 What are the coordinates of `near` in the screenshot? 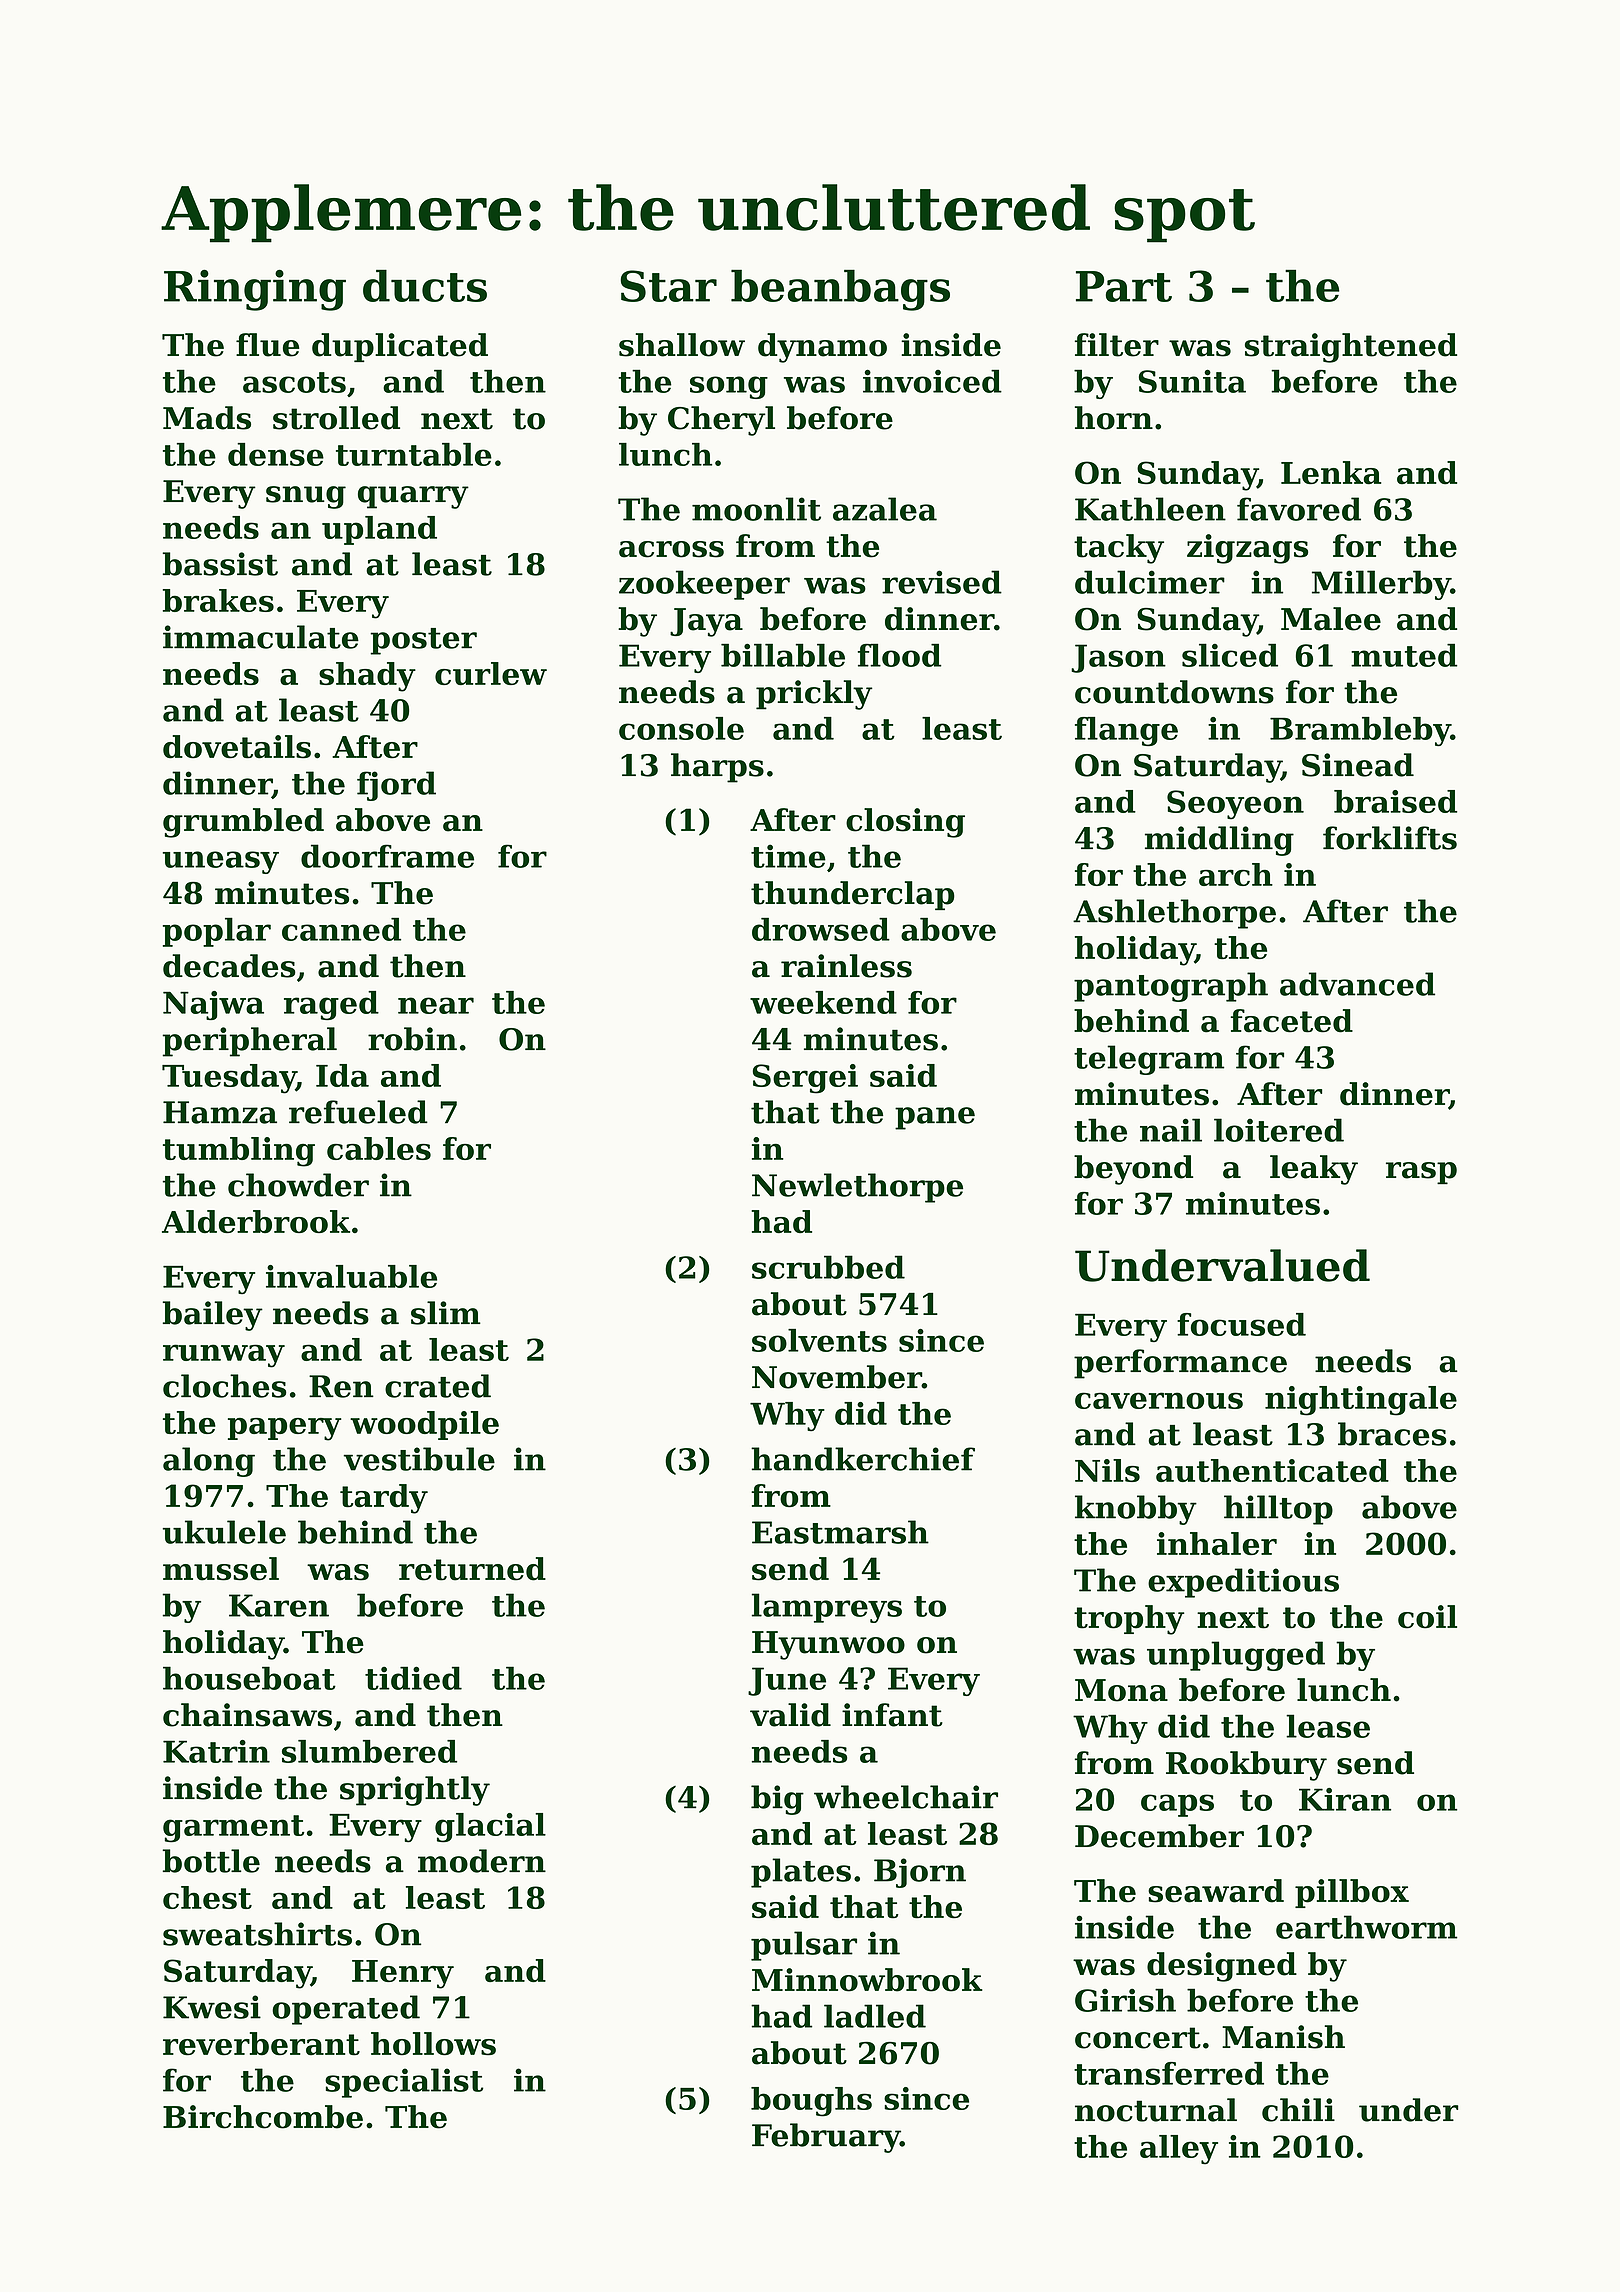 It's located at (436, 1005).
